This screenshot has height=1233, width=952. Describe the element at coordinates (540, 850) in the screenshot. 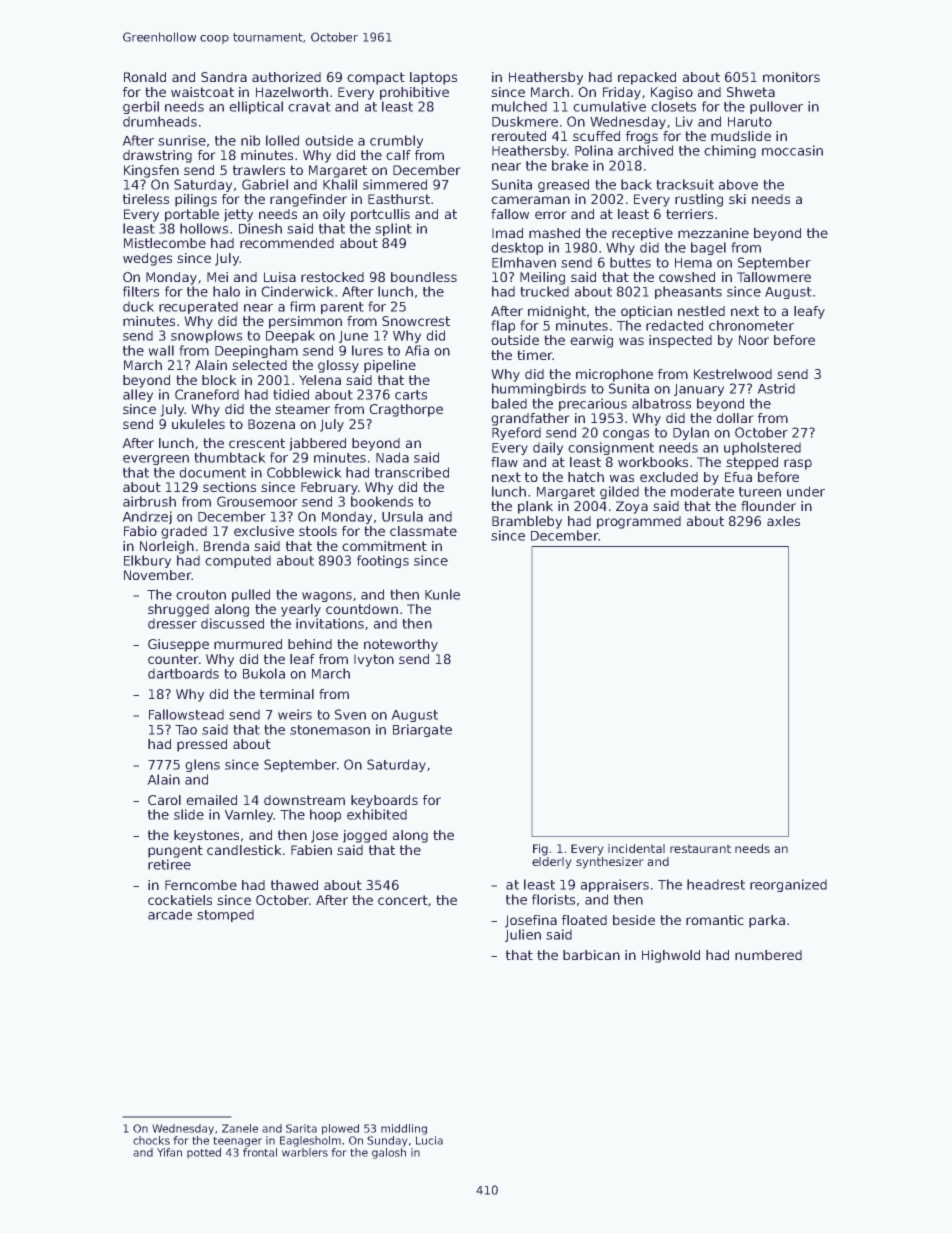

I see `Fig` at that location.
